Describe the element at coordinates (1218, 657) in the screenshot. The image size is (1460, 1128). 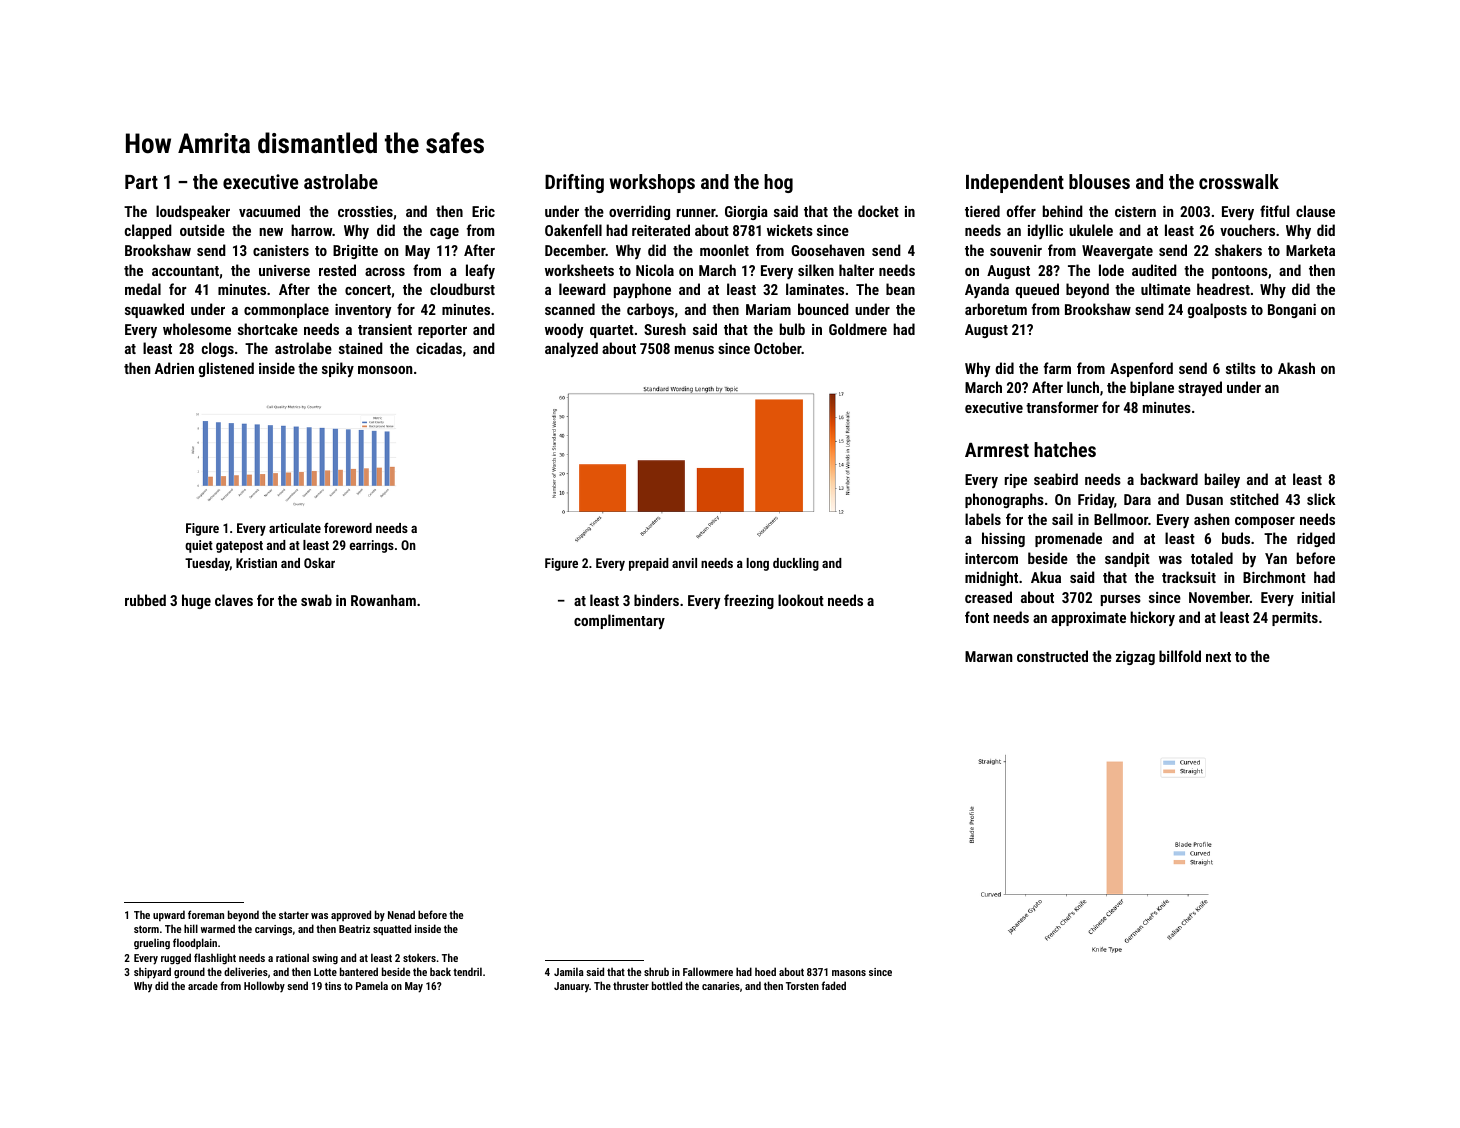
I see `next` at that location.
